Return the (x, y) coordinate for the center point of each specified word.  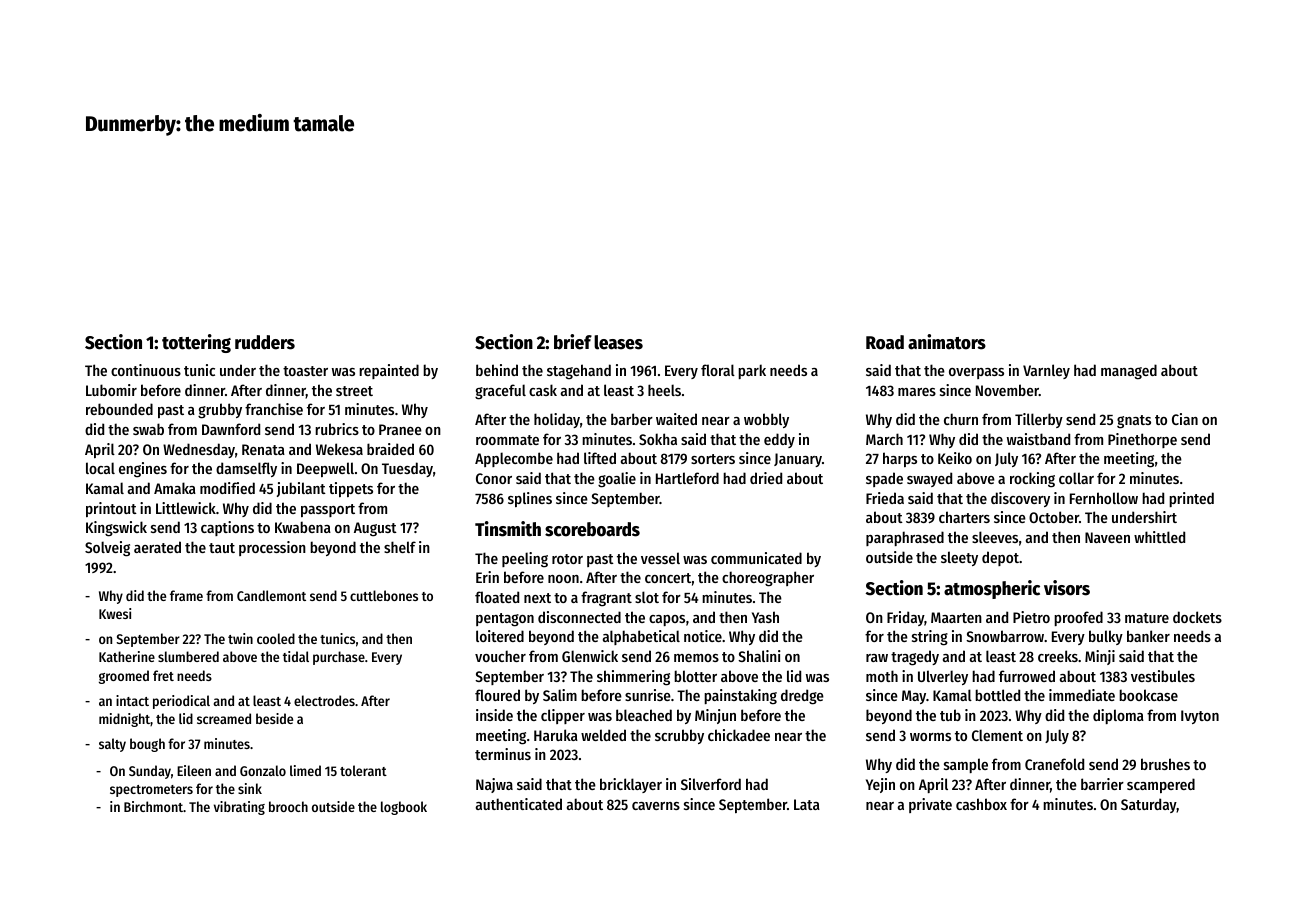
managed (1129, 372)
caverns (656, 806)
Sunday (150, 772)
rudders (265, 342)
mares (917, 392)
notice (703, 636)
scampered (1161, 785)
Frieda (885, 498)
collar (1076, 478)
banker (1148, 636)
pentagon (505, 620)
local (100, 468)
